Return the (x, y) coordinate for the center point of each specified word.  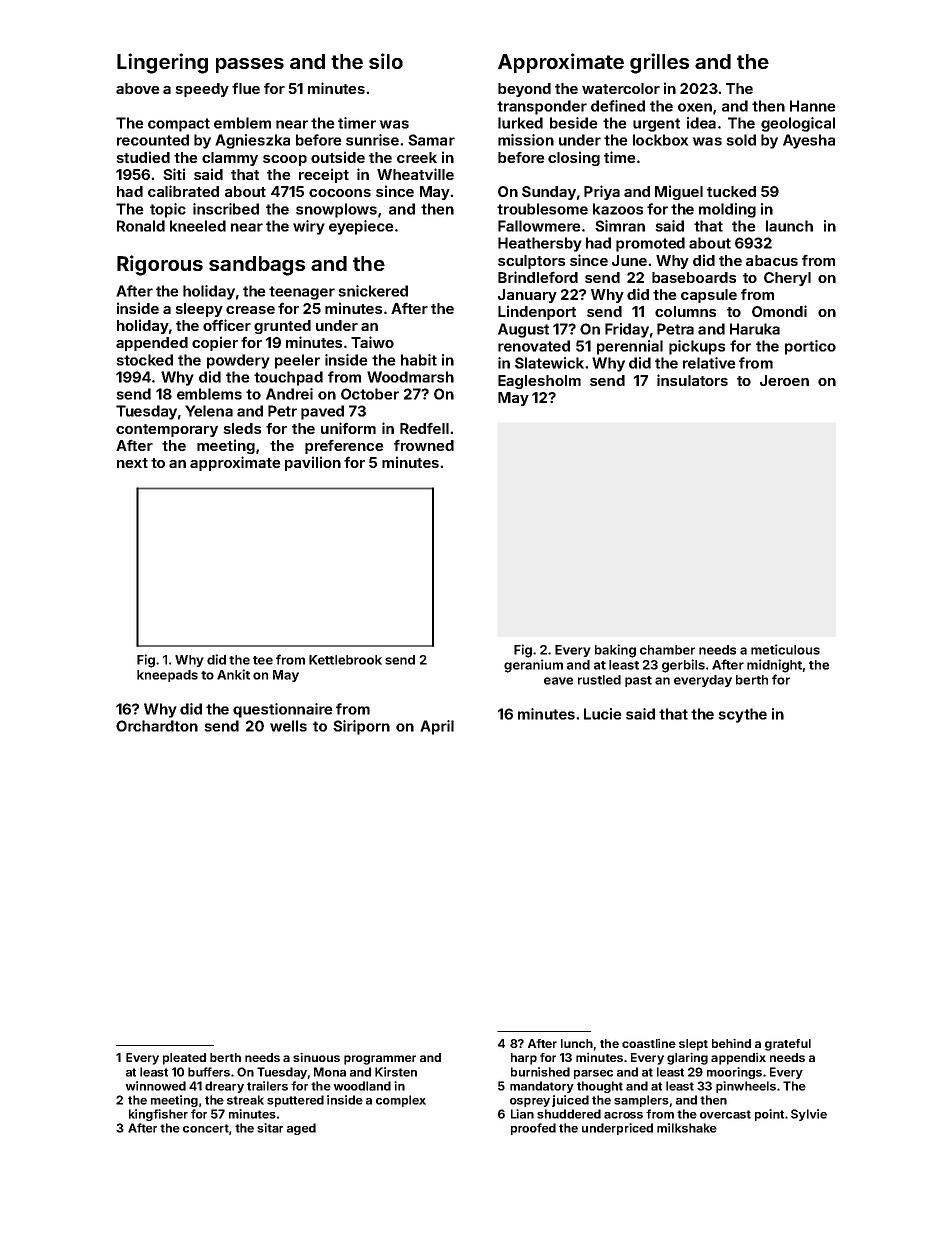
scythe (743, 715)
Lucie (603, 714)
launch (789, 226)
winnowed (156, 1086)
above (137, 88)
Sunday (549, 193)
